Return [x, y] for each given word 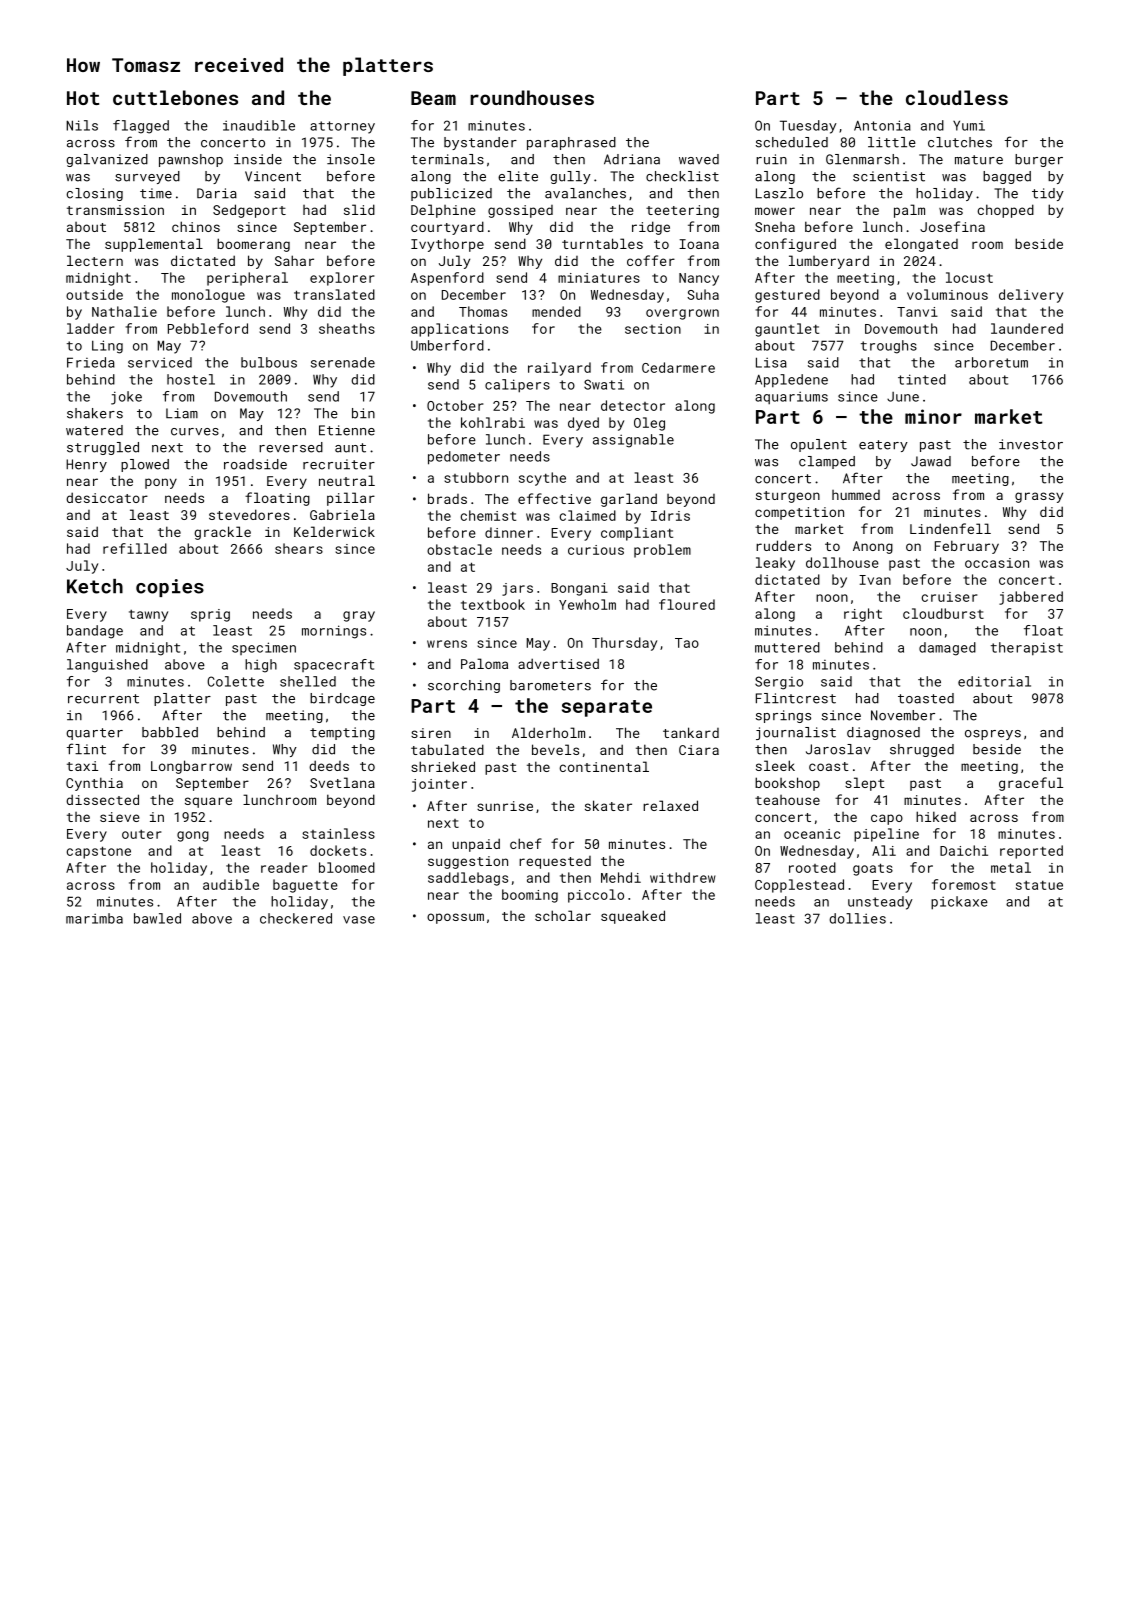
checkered [296, 918]
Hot [83, 98]
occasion [997, 563]
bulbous [269, 362]
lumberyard [829, 262]
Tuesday [808, 127]
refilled [135, 548]
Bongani [579, 589]
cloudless [957, 97]
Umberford [447, 345]
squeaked [633, 917]
